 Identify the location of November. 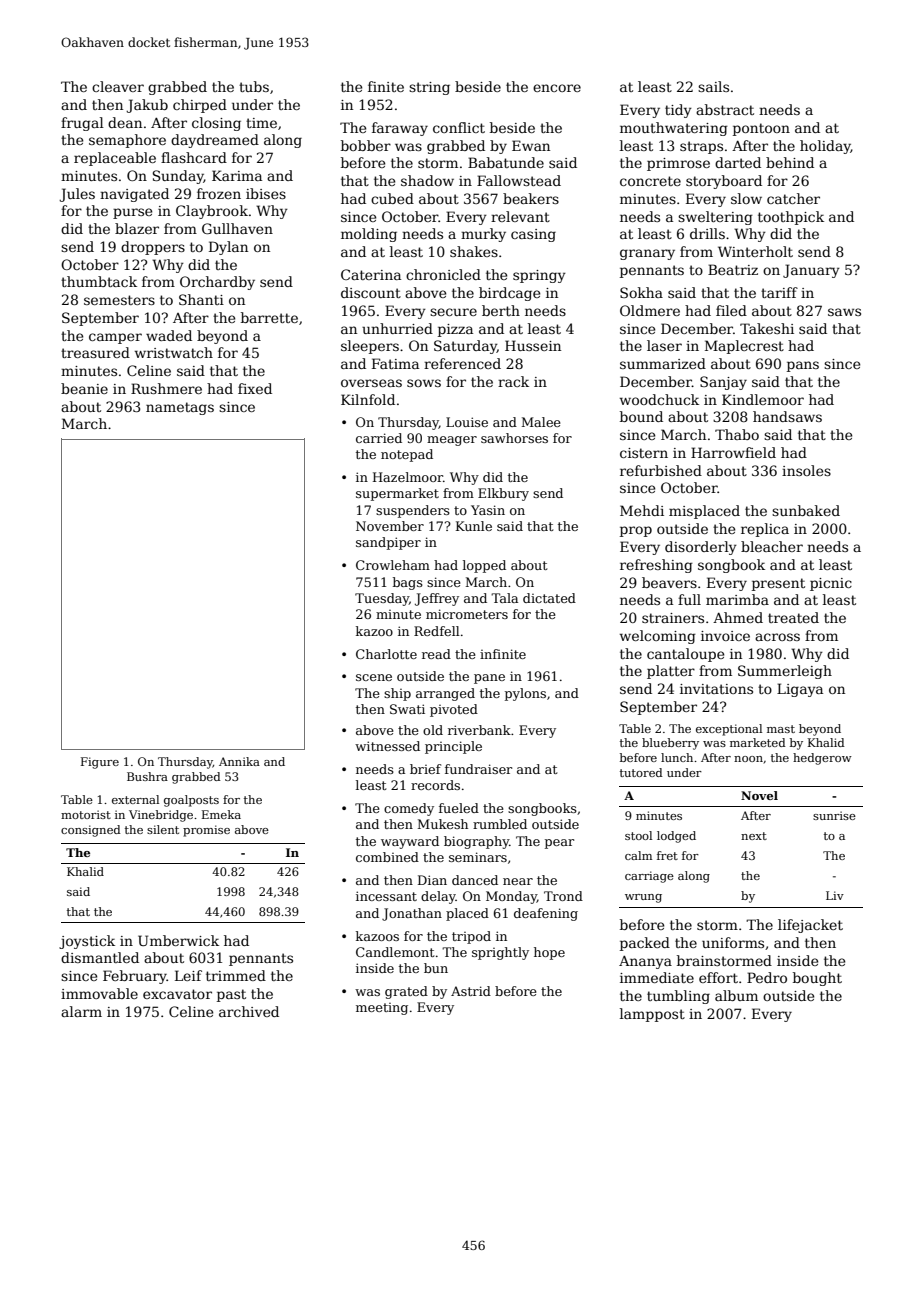
(390, 526).
